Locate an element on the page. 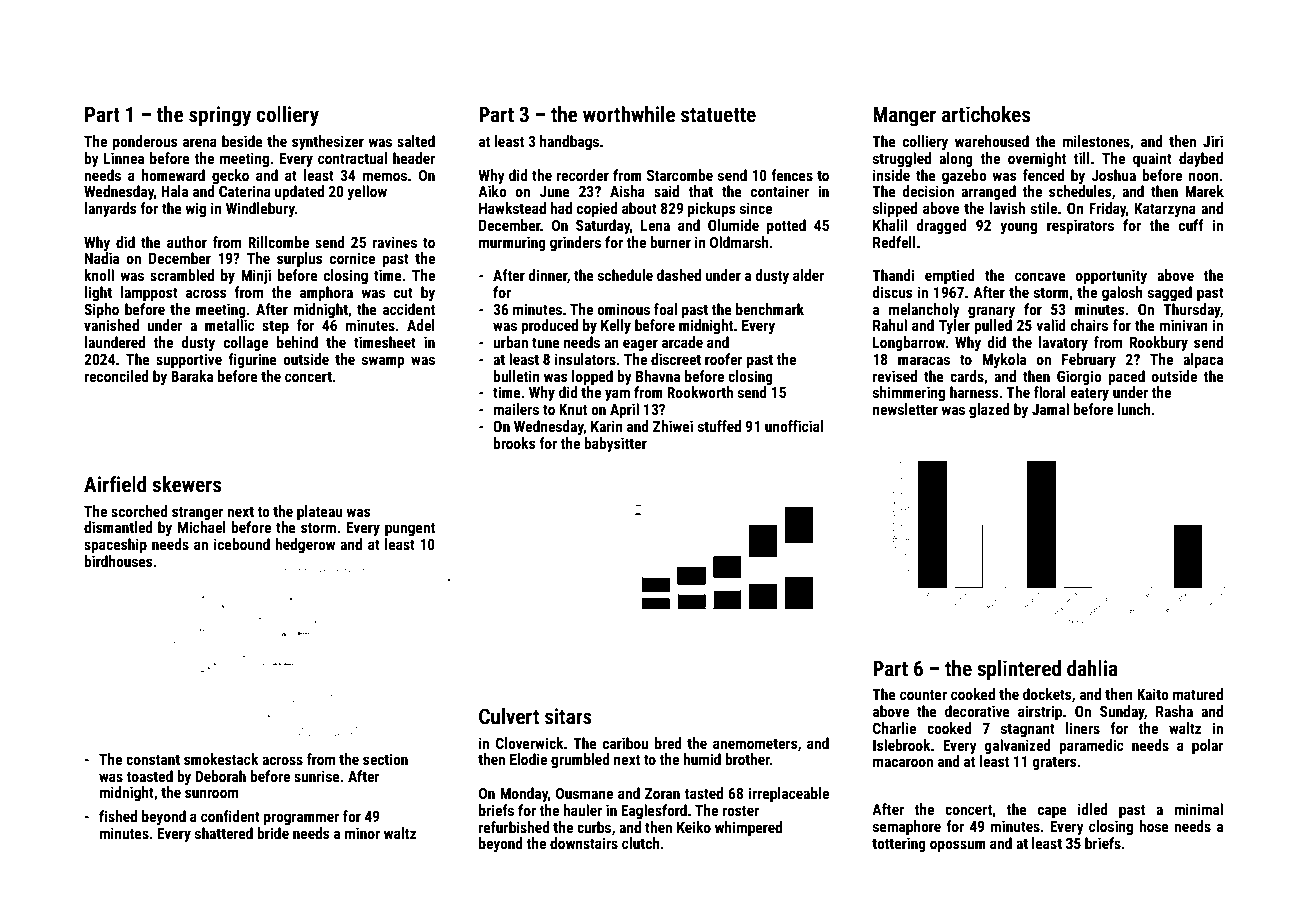  artichokes is located at coordinates (986, 114).
